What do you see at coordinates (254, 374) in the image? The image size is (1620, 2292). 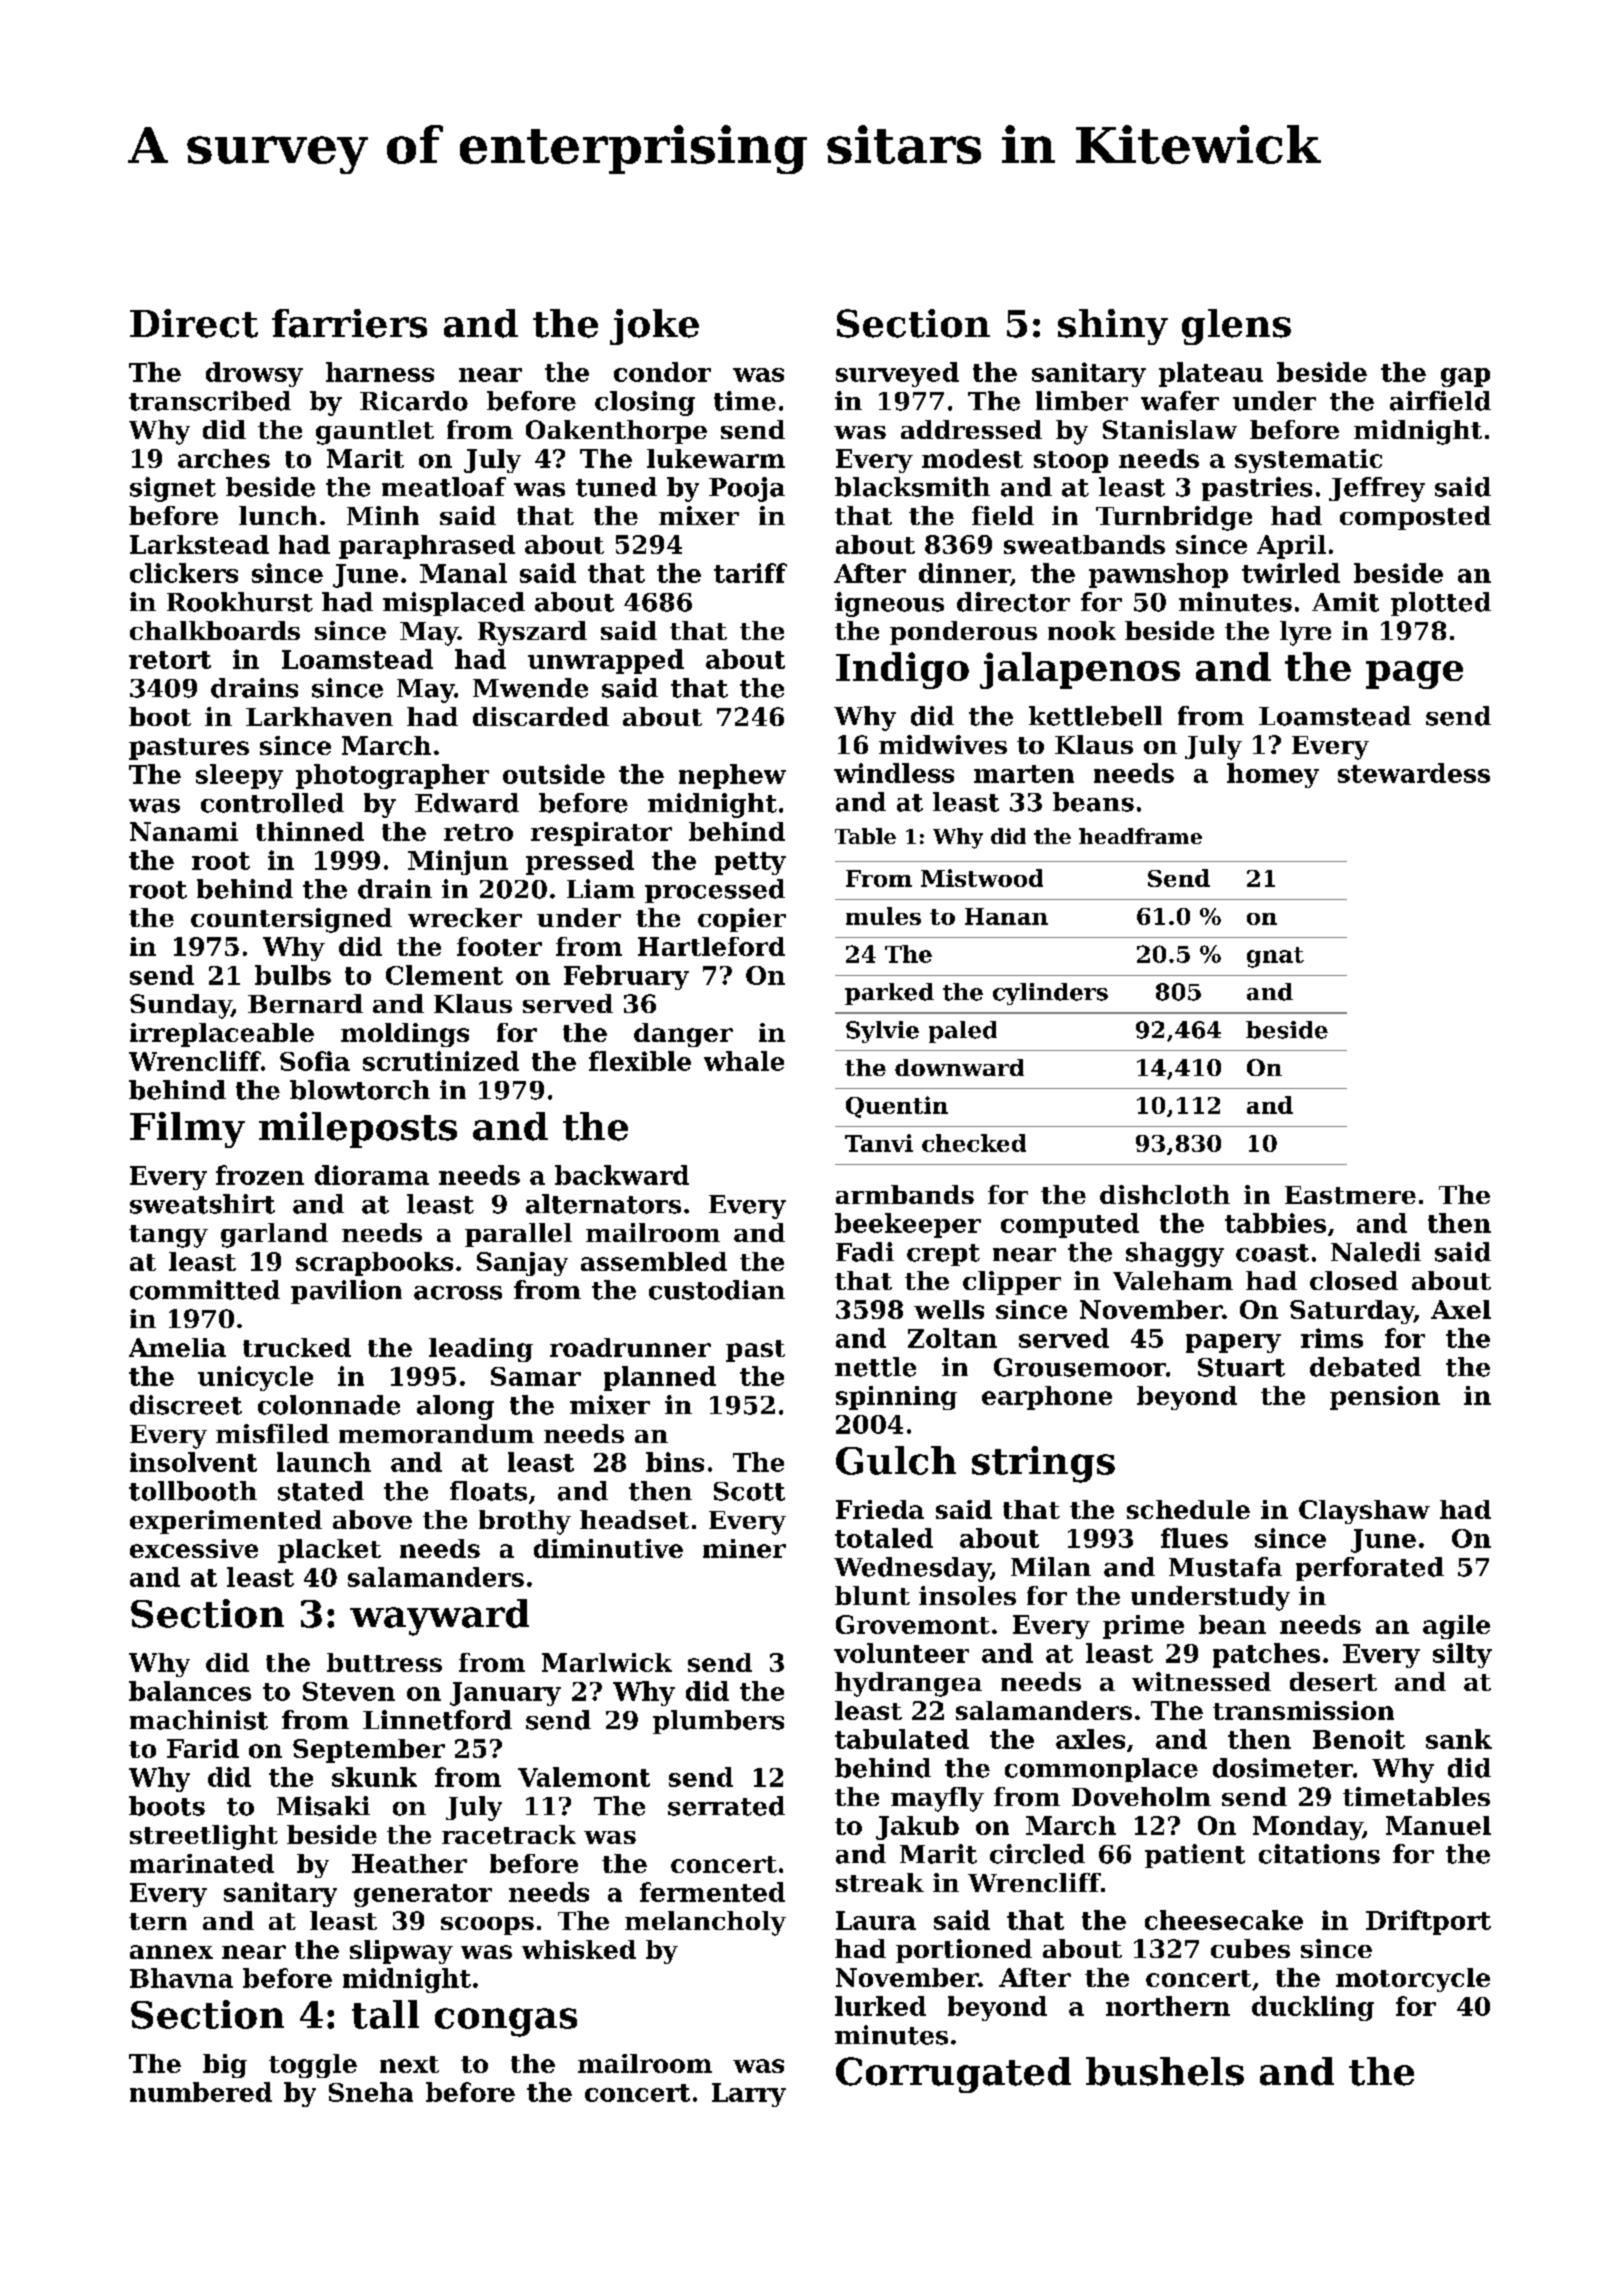 I see `drowsy` at bounding box center [254, 374].
